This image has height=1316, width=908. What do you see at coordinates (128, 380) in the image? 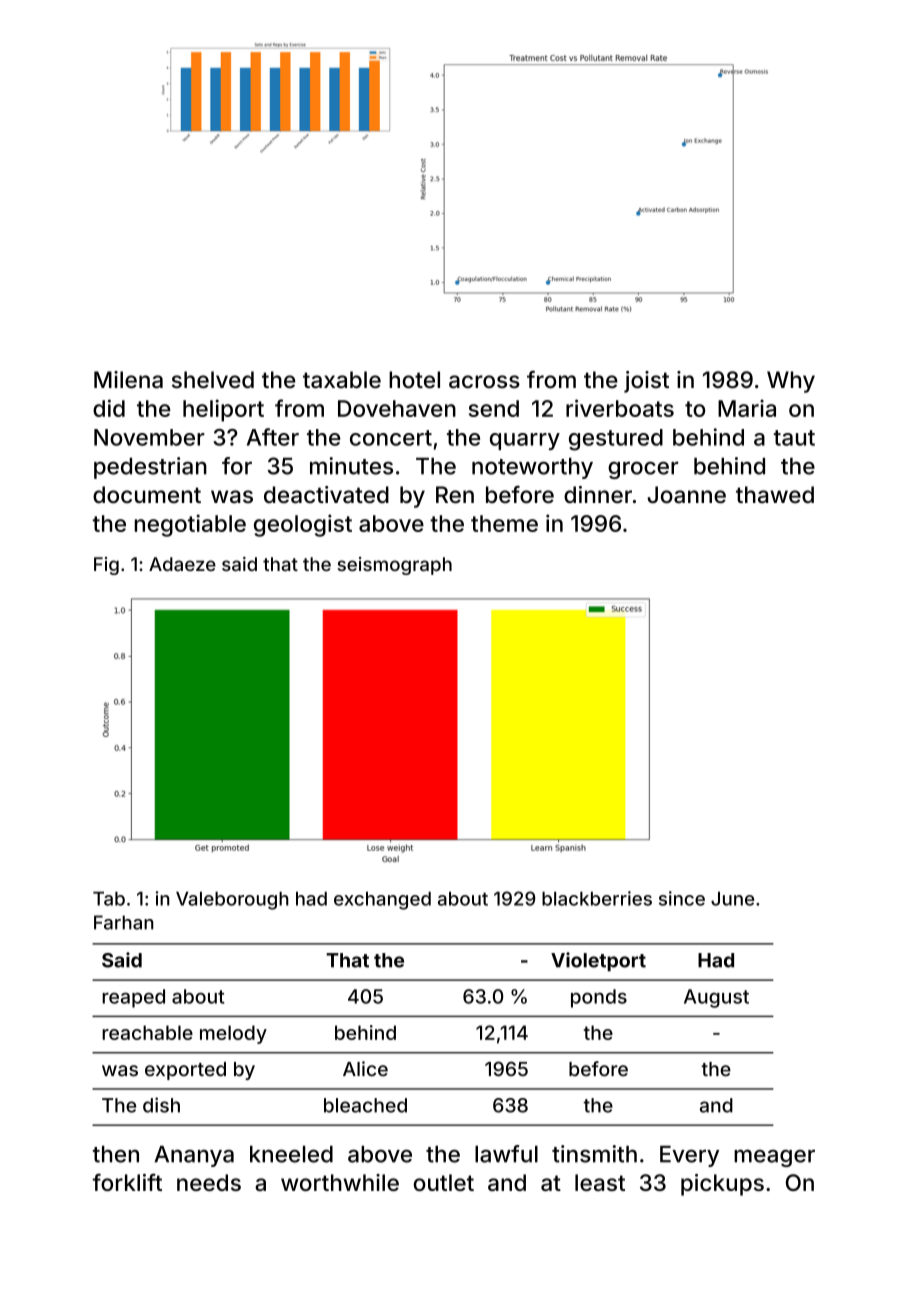
I see `Milena` at bounding box center [128, 380].
